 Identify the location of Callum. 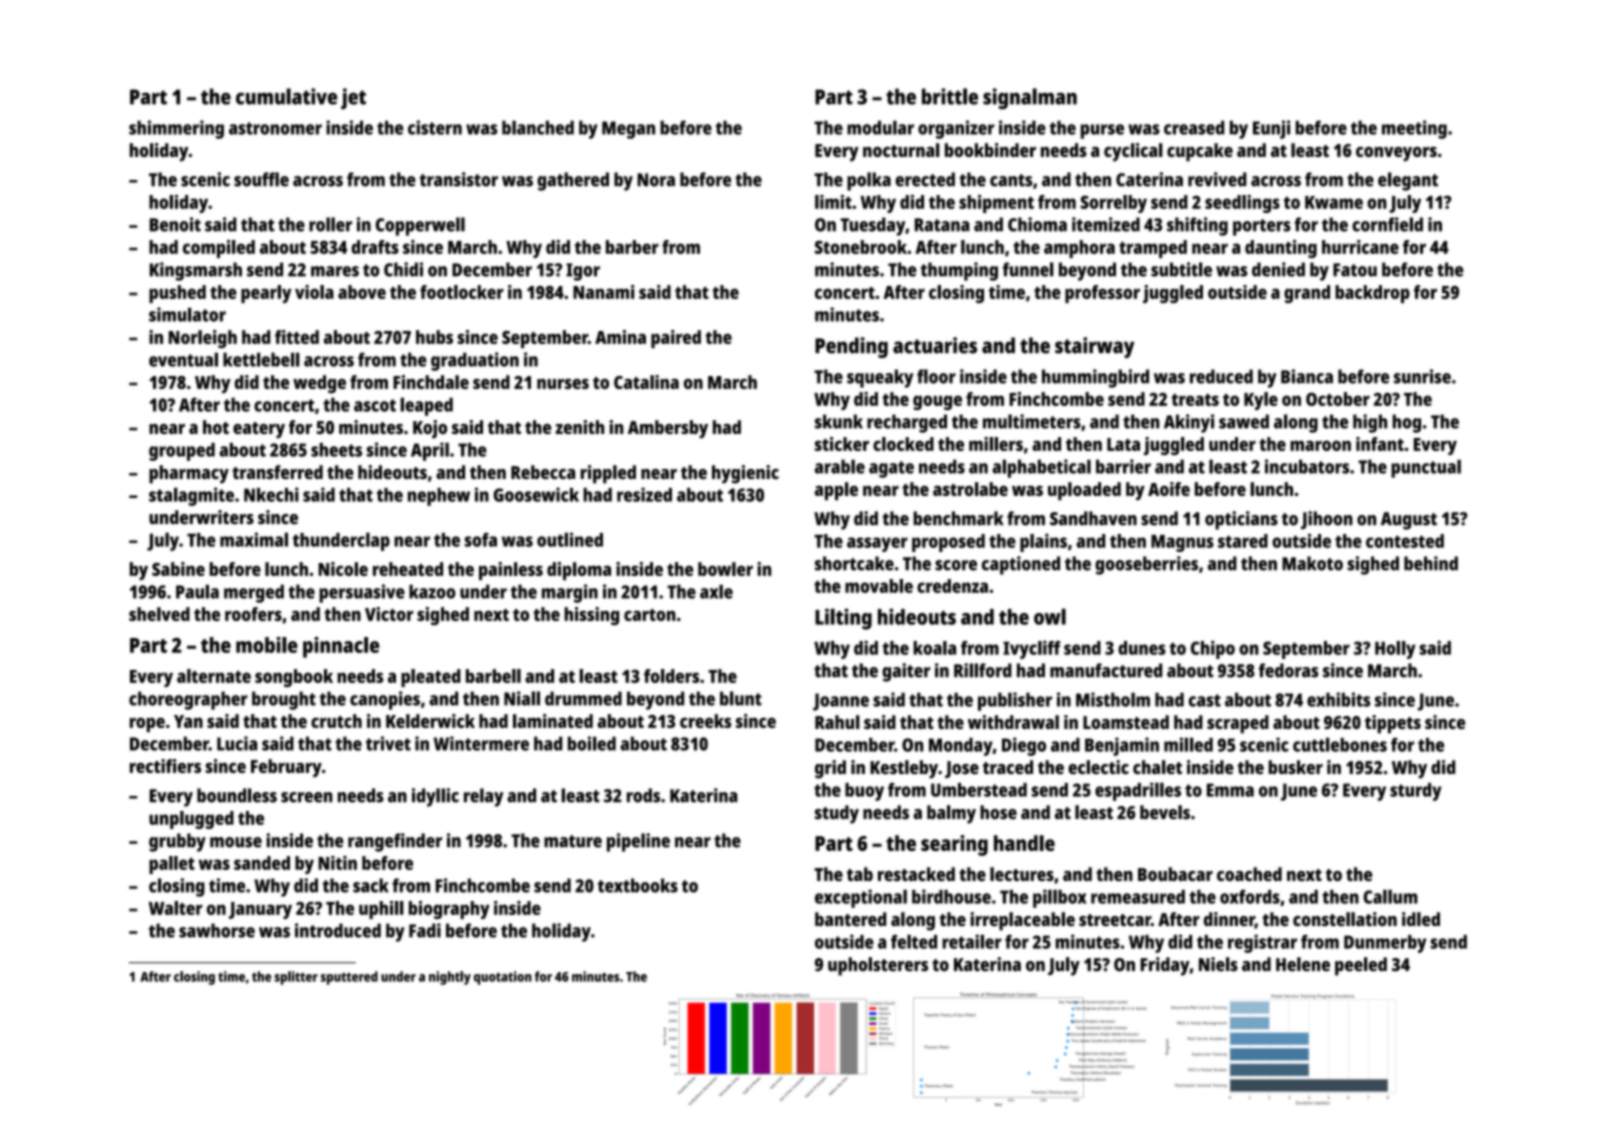
(1390, 896).
